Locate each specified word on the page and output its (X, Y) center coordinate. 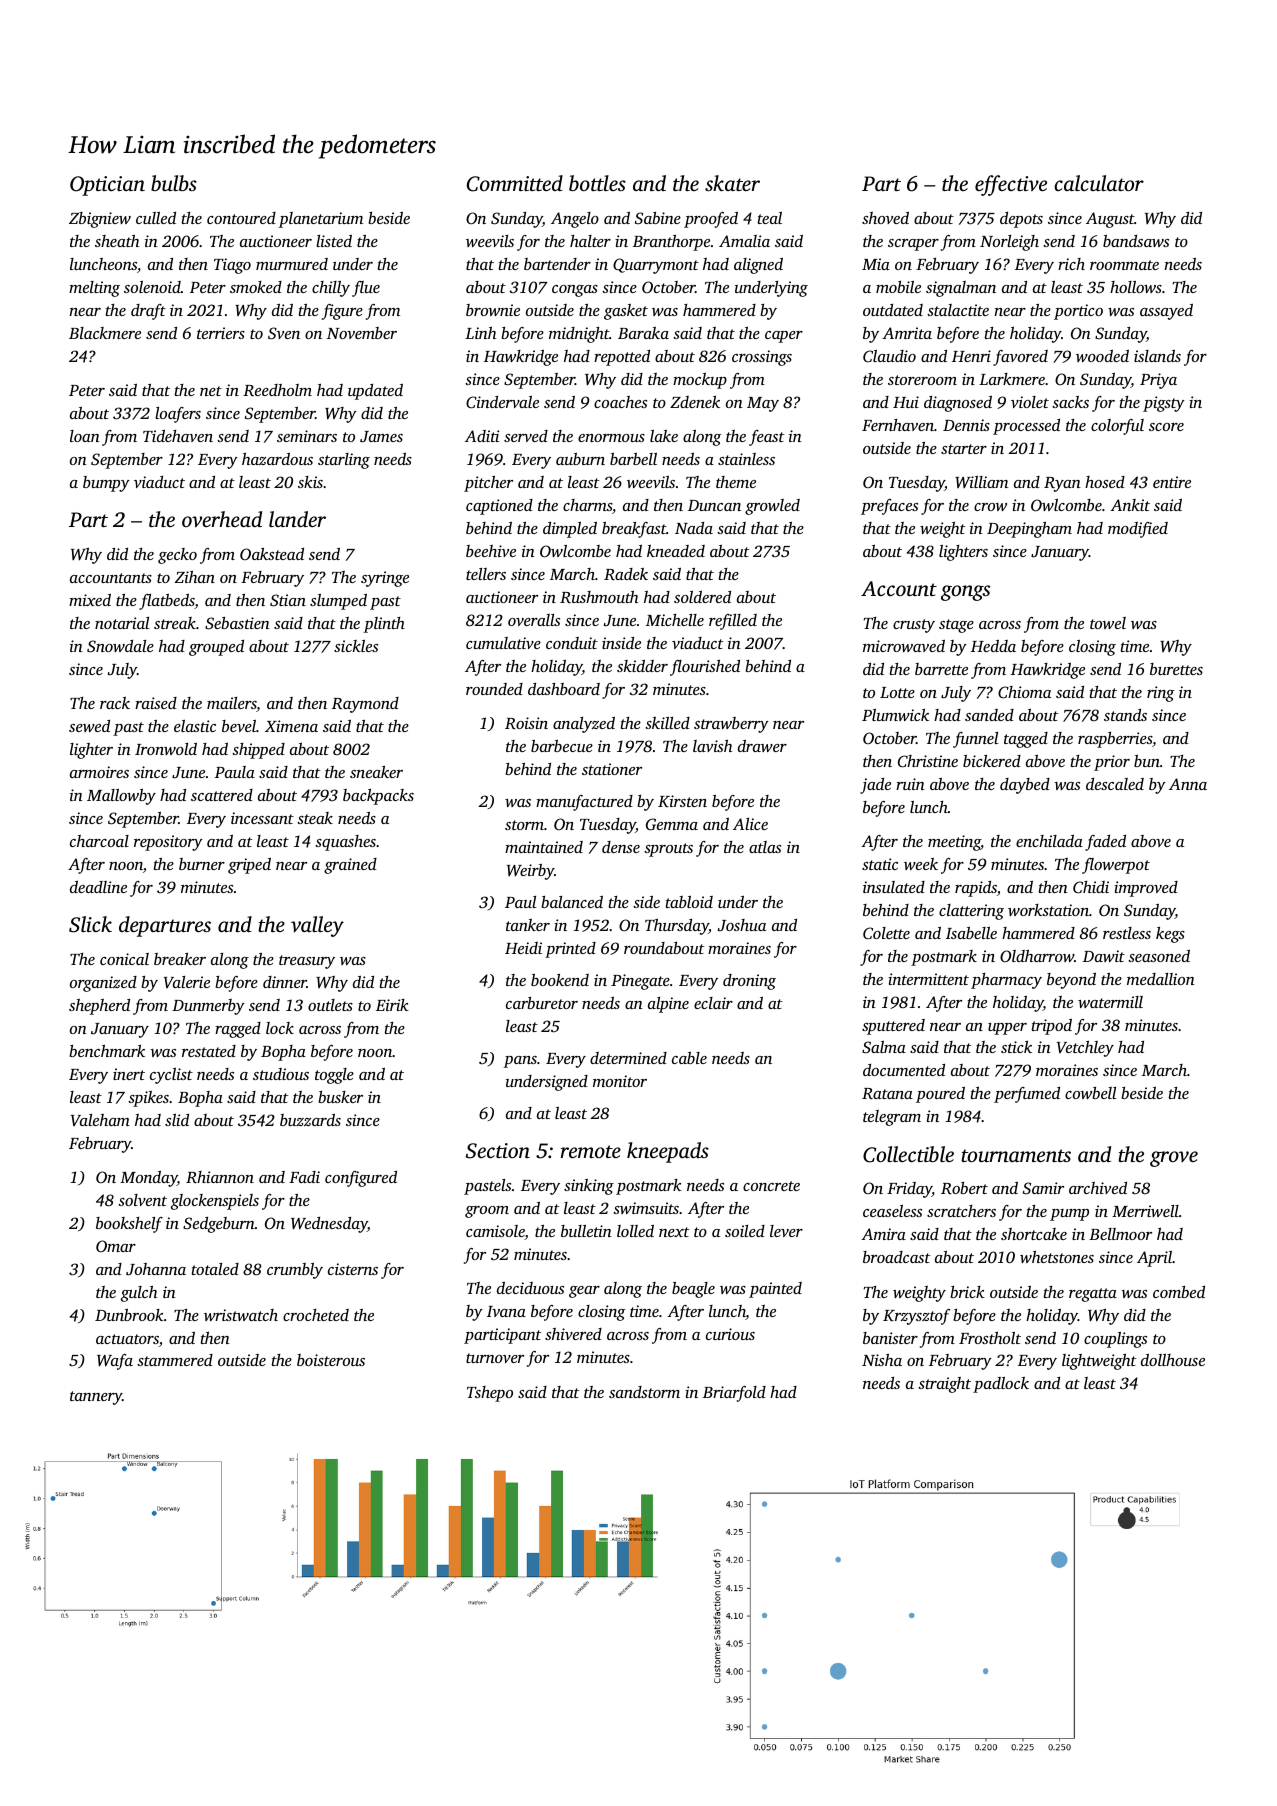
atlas (765, 847)
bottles (597, 183)
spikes (148, 1099)
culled (156, 218)
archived (1098, 1188)
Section (498, 1151)
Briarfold (734, 1394)
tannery (96, 1398)
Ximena (291, 726)
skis (310, 482)
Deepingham (1029, 530)
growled (772, 507)
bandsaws (1136, 241)
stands (1125, 715)
